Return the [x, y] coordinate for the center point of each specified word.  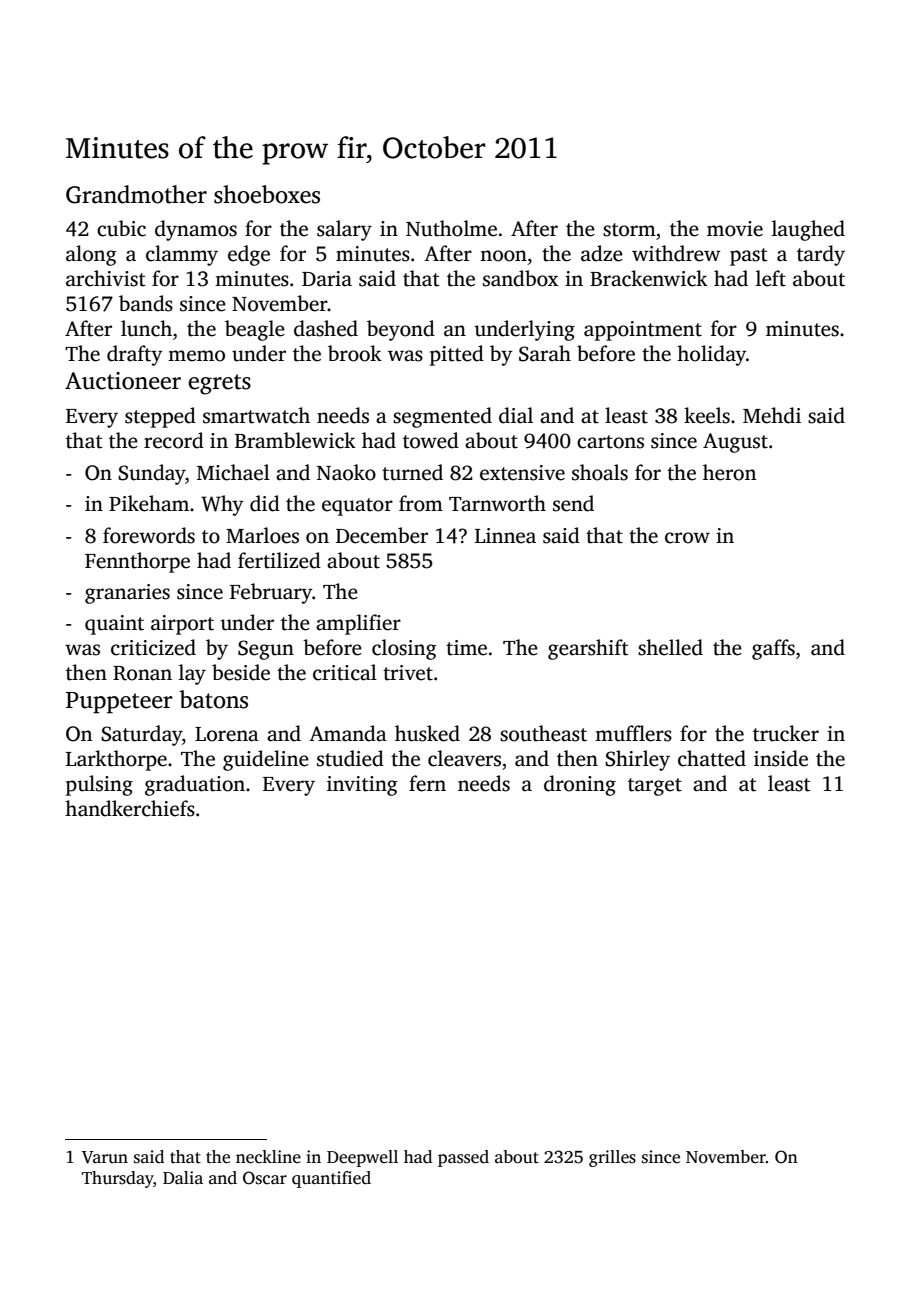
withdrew [676, 253]
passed [463, 1158]
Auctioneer [123, 381]
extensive [522, 473]
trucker [786, 733]
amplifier [358, 624]
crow [687, 538]
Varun [105, 1157]
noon [503, 256]
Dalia [183, 1177]
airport [182, 625]
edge [249, 255]
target [655, 787]
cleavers [464, 758]
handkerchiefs [130, 808]
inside [781, 758]
